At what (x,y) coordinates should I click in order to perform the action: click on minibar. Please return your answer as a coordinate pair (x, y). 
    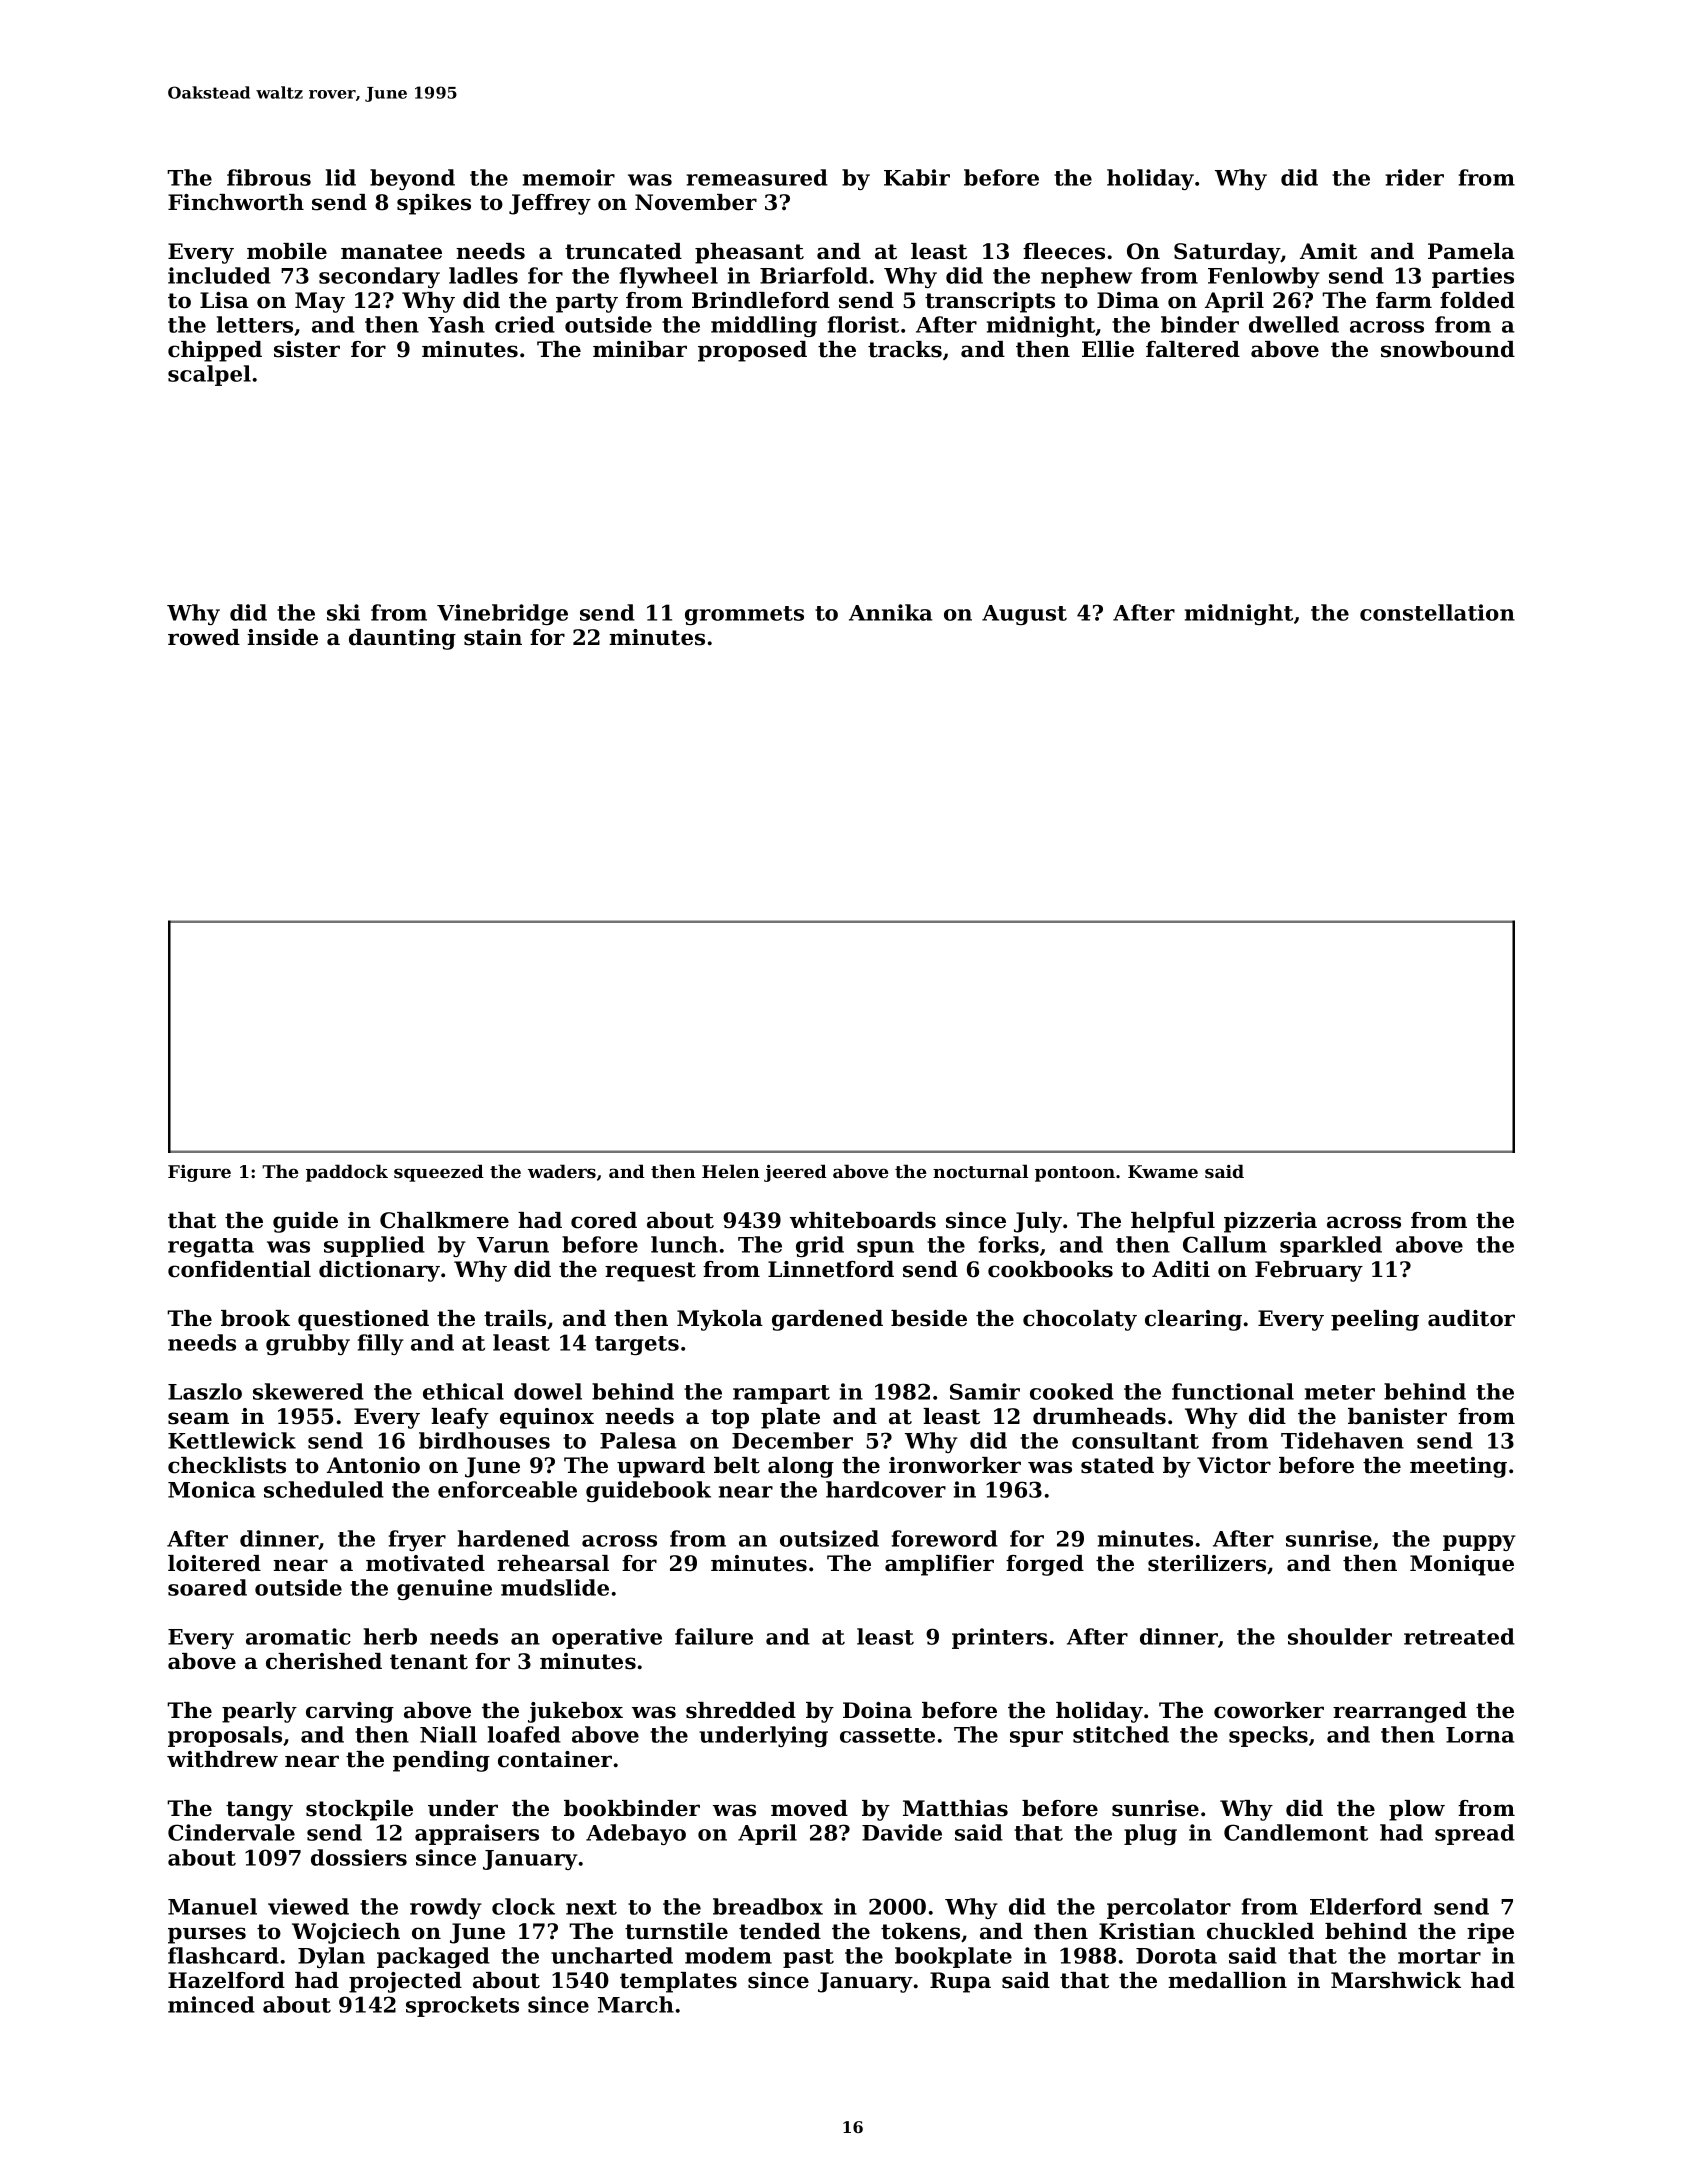
    Looking at the image, I should click on (640, 349).
